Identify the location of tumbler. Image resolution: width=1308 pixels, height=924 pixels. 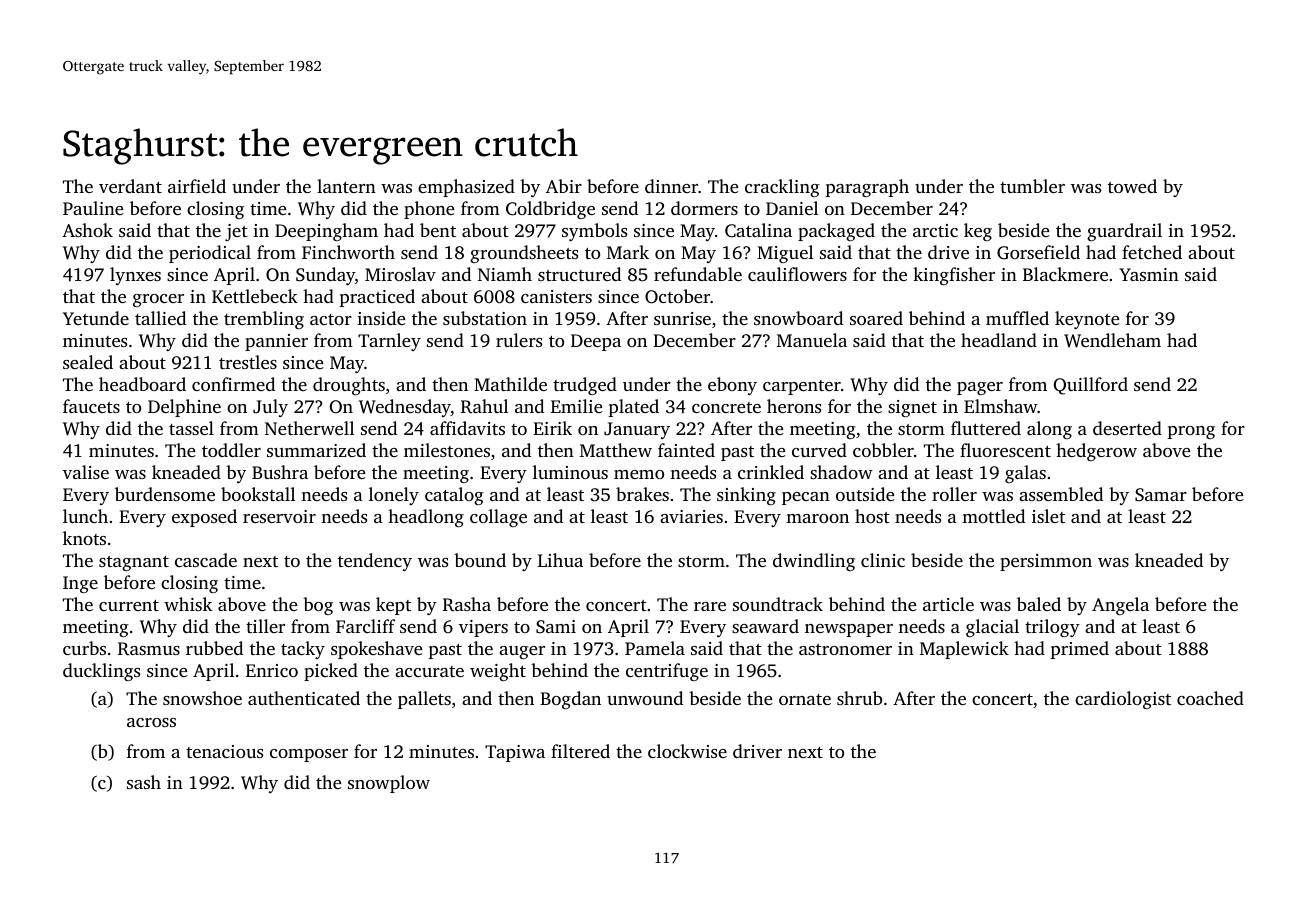
(1032, 186).
